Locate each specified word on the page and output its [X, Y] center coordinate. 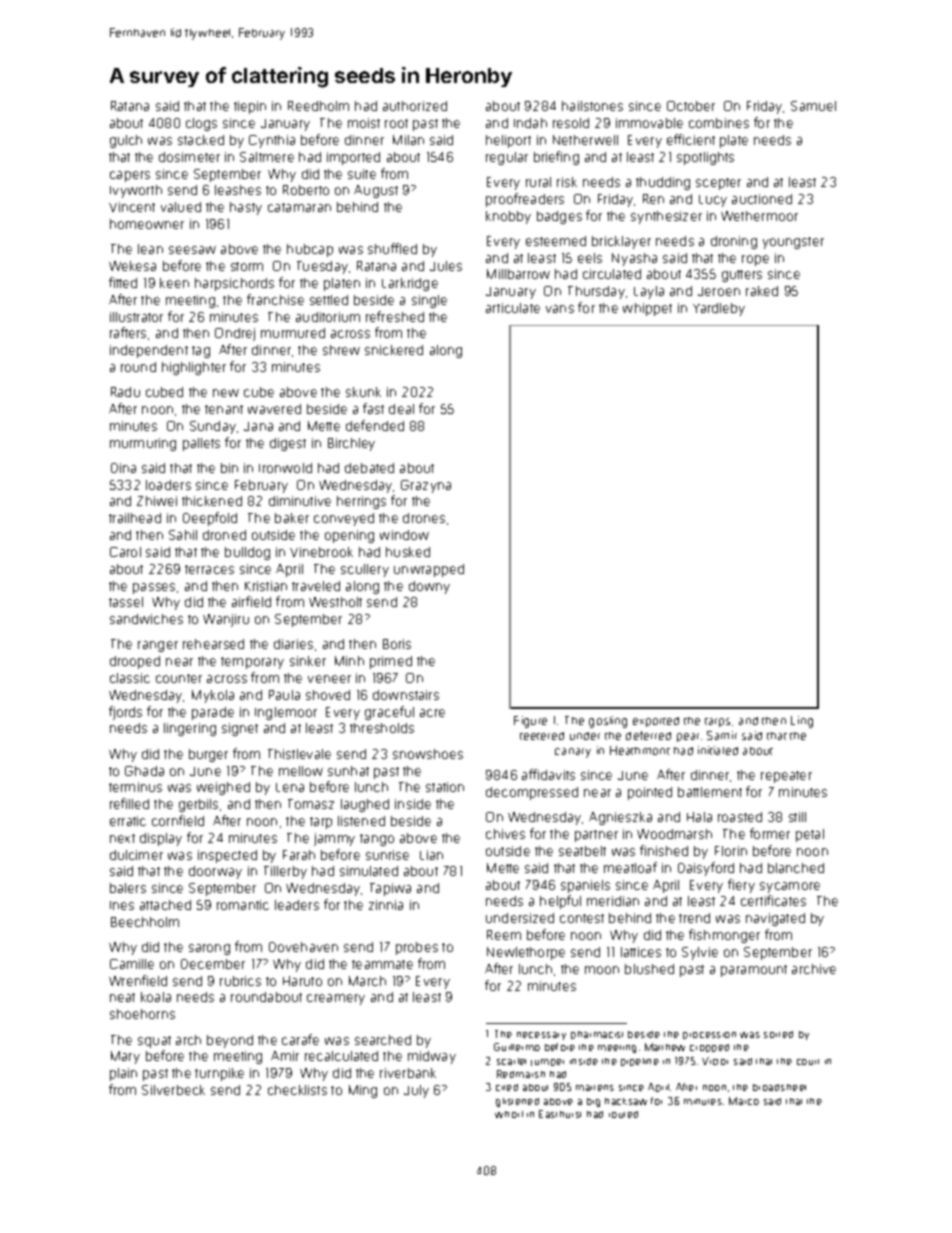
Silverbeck [173, 1090]
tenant [224, 409]
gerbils [198, 805]
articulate [513, 308]
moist [364, 123]
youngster [793, 243]
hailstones [592, 106]
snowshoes [428, 754]
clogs [201, 124]
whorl [509, 1114]
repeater [786, 777]
